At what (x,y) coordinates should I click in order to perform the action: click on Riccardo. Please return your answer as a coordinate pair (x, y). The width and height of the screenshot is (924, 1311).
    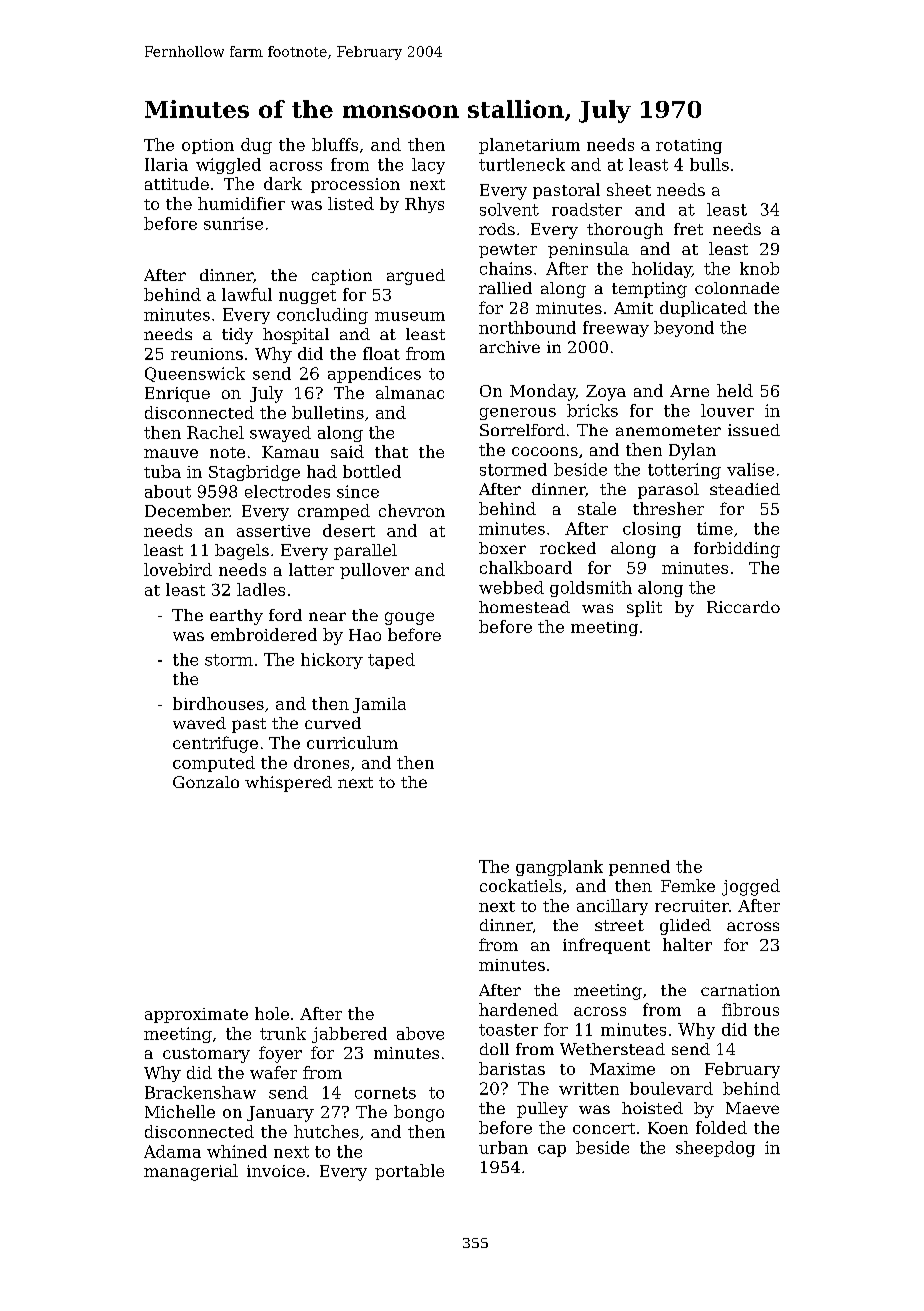
    Looking at the image, I should click on (743, 607).
